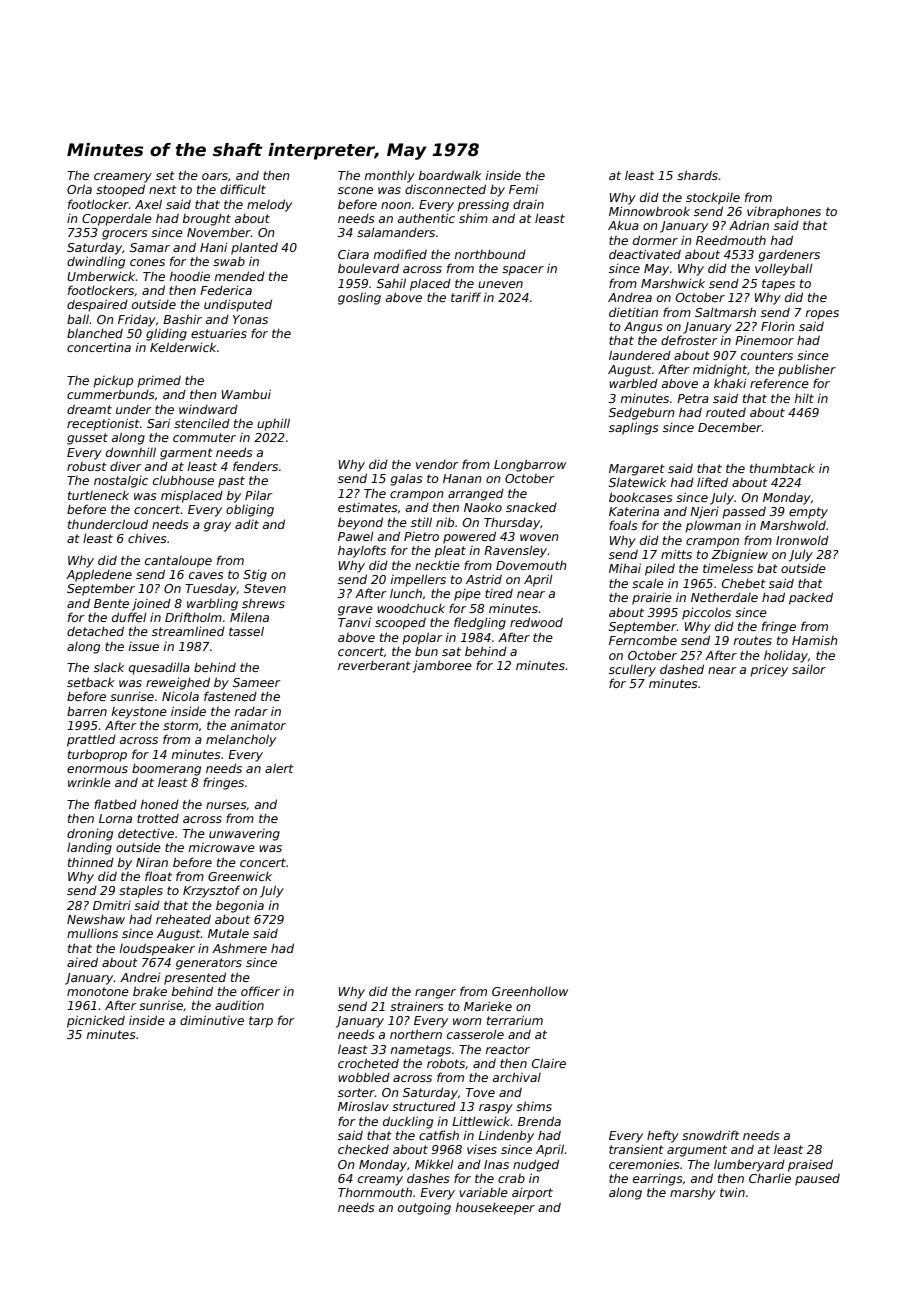 The height and width of the image is (1316, 908). Describe the element at coordinates (375, 1192) in the image. I see `Thornmouth` at that location.
